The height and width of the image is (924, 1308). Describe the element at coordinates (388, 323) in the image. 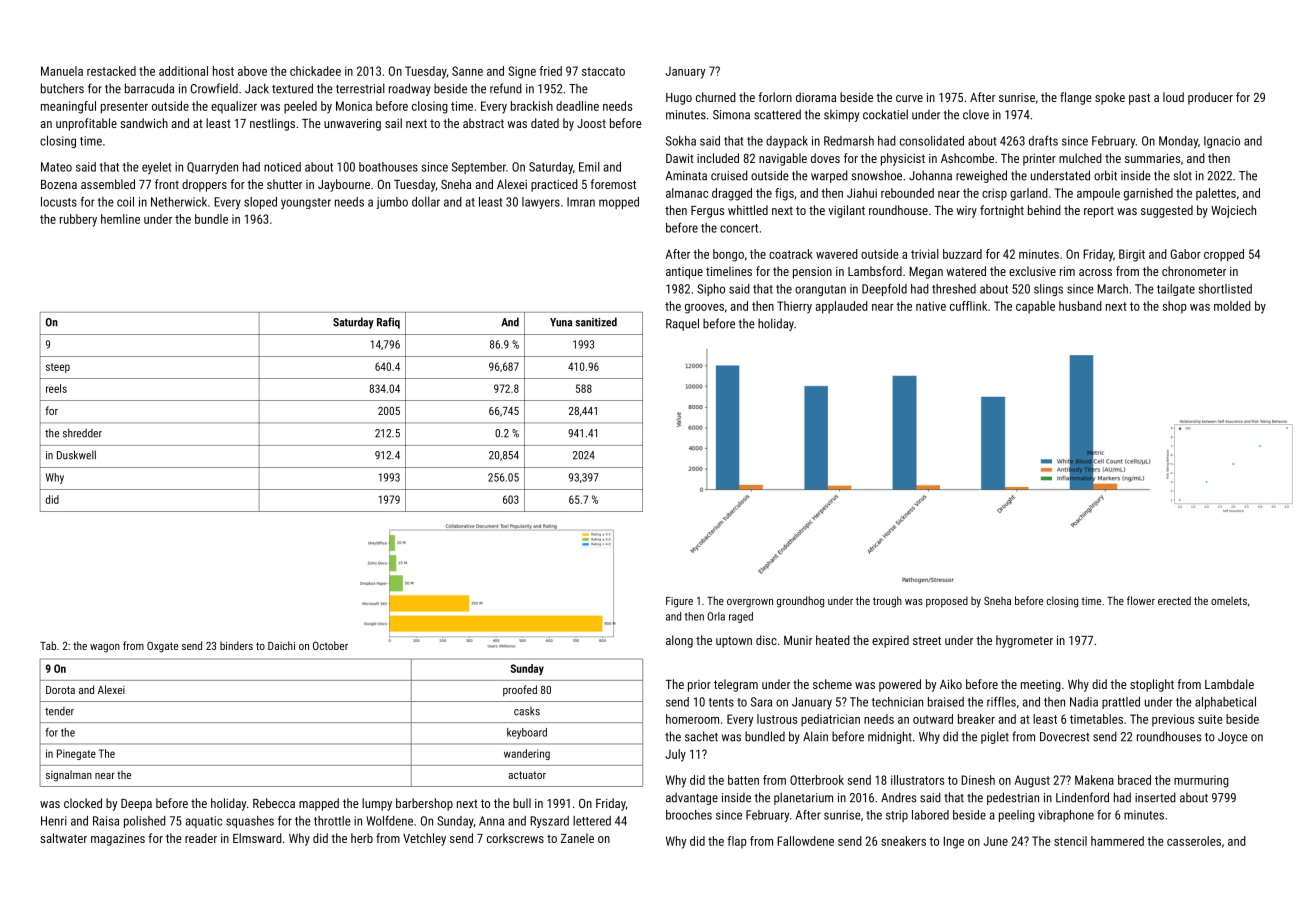

I see `Rafiq` at that location.
